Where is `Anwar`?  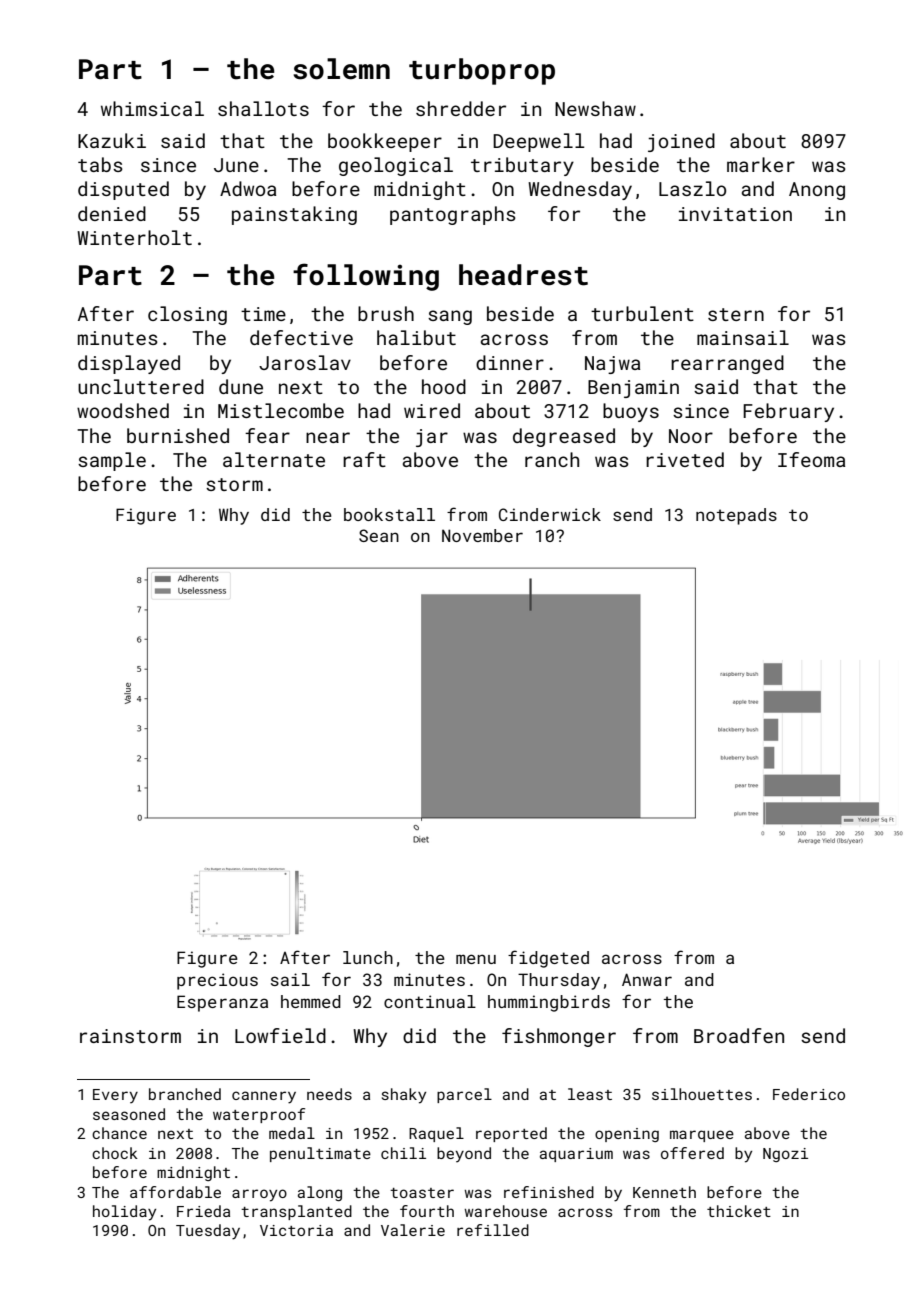
Anwar is located at coordinates (647, 979).
